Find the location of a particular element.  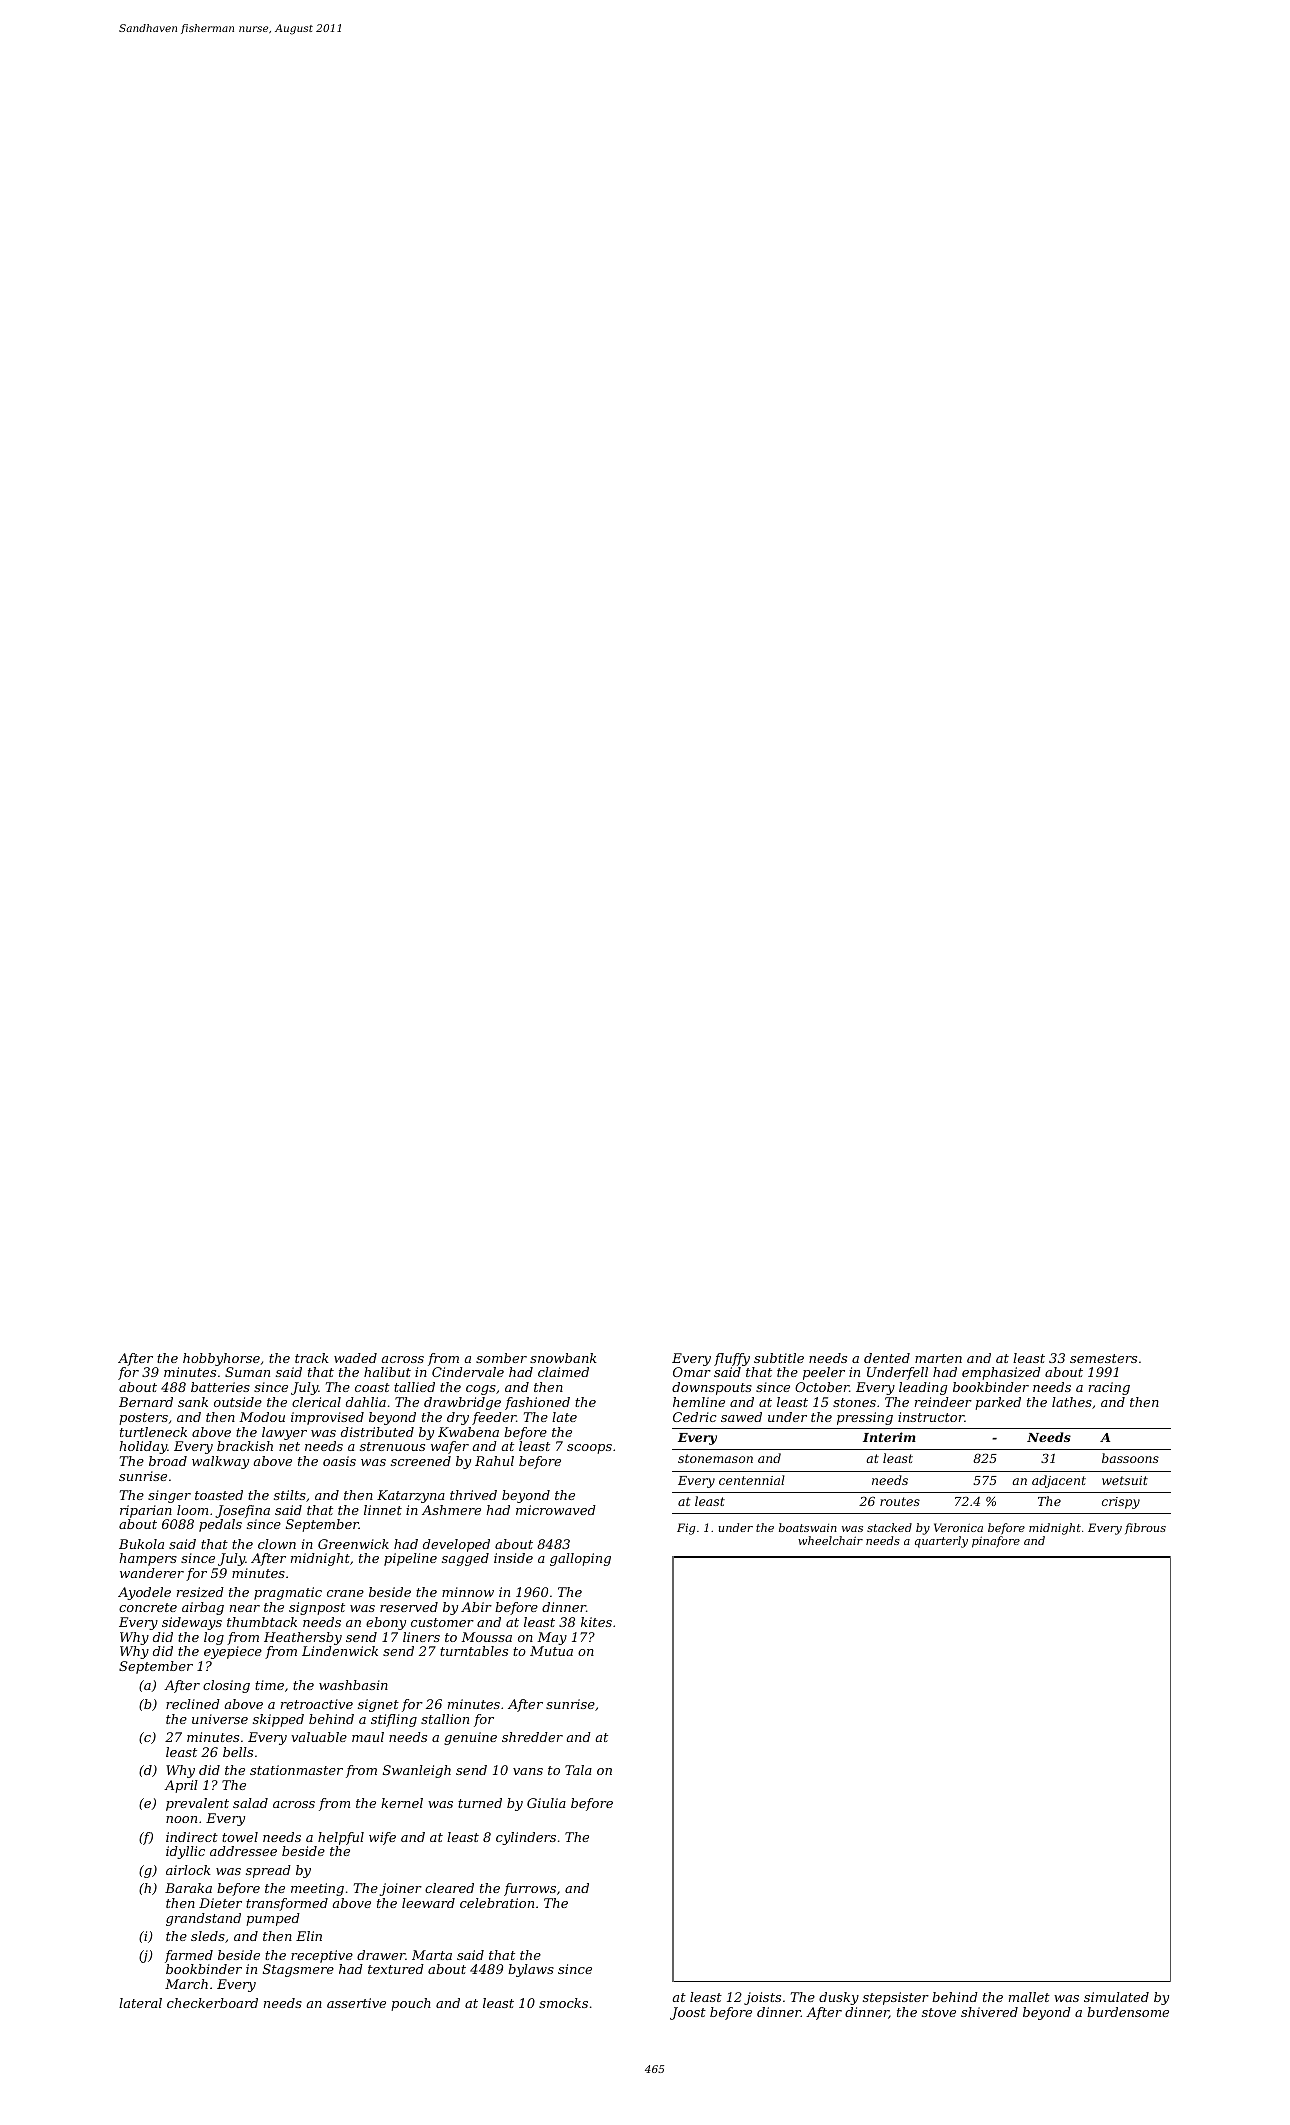

cylinders is located at coordinates (526, 1838).
